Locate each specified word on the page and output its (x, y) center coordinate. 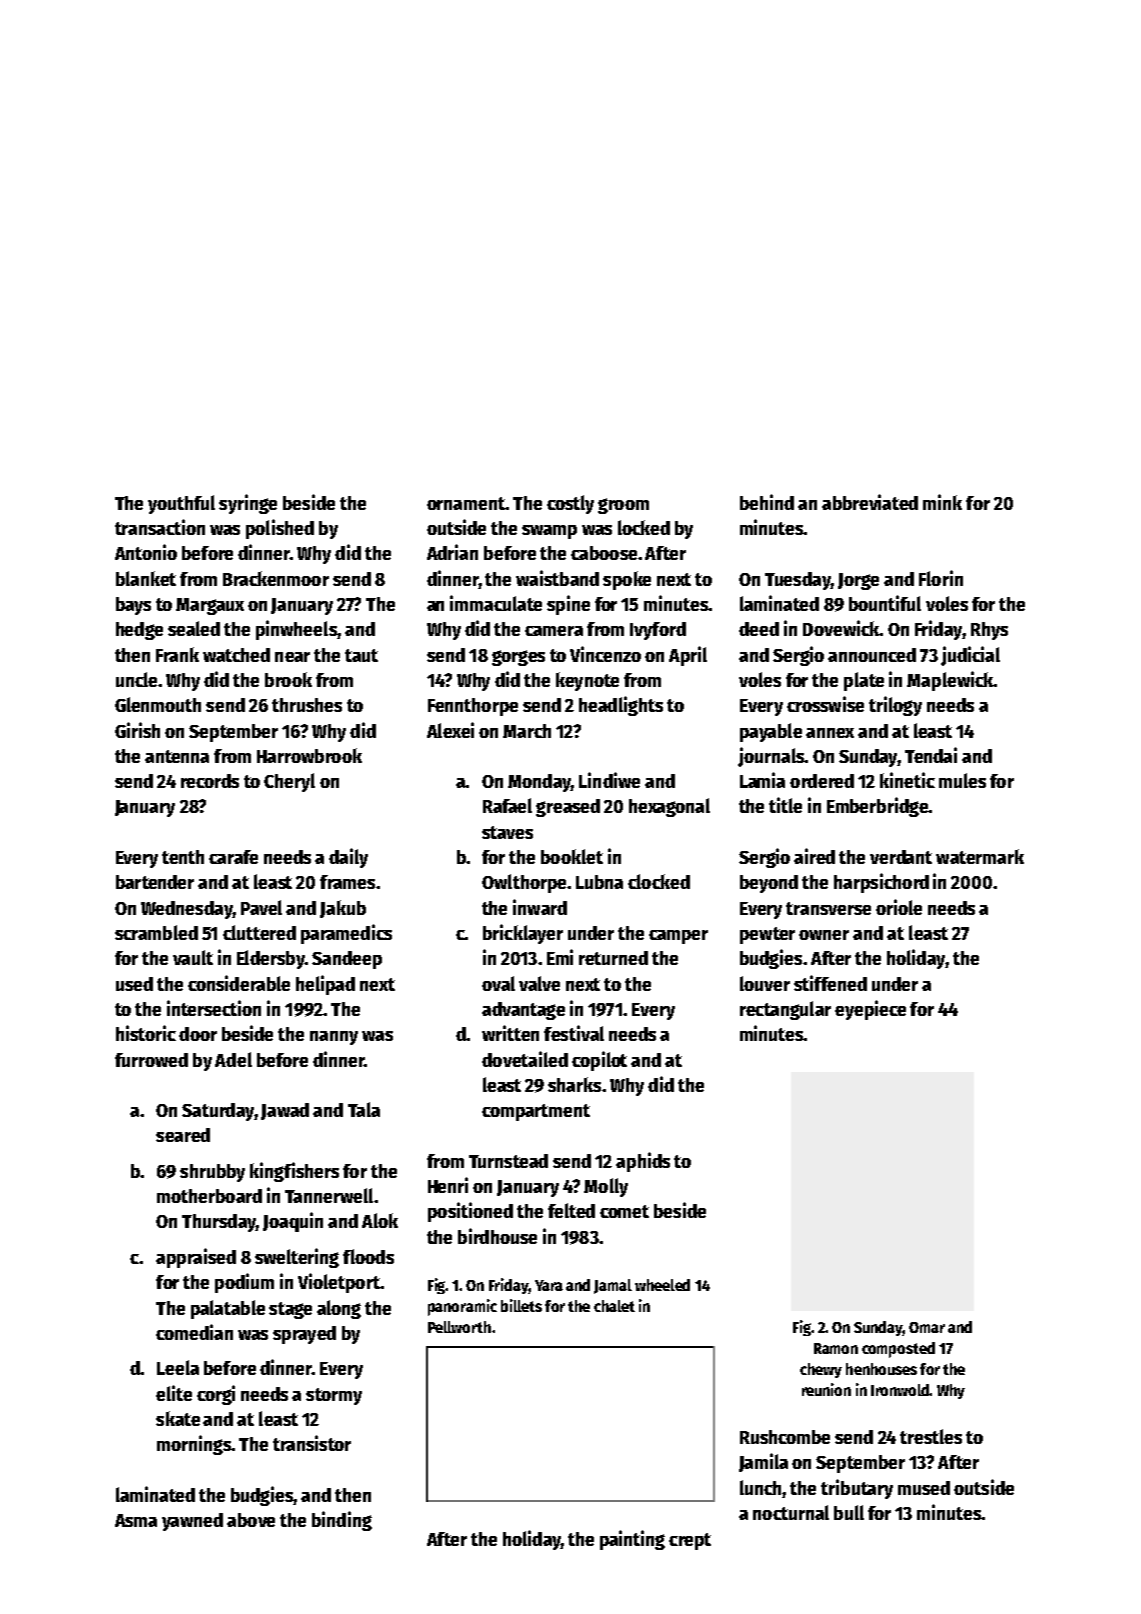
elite (174, 1393)
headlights (621, 706)
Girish (137, 730)
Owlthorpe (524, 883)
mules (962, 780)
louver (765, 983)
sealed (194, 628)
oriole (899, 907)
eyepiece (870, 1010)
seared (183, 1135)
